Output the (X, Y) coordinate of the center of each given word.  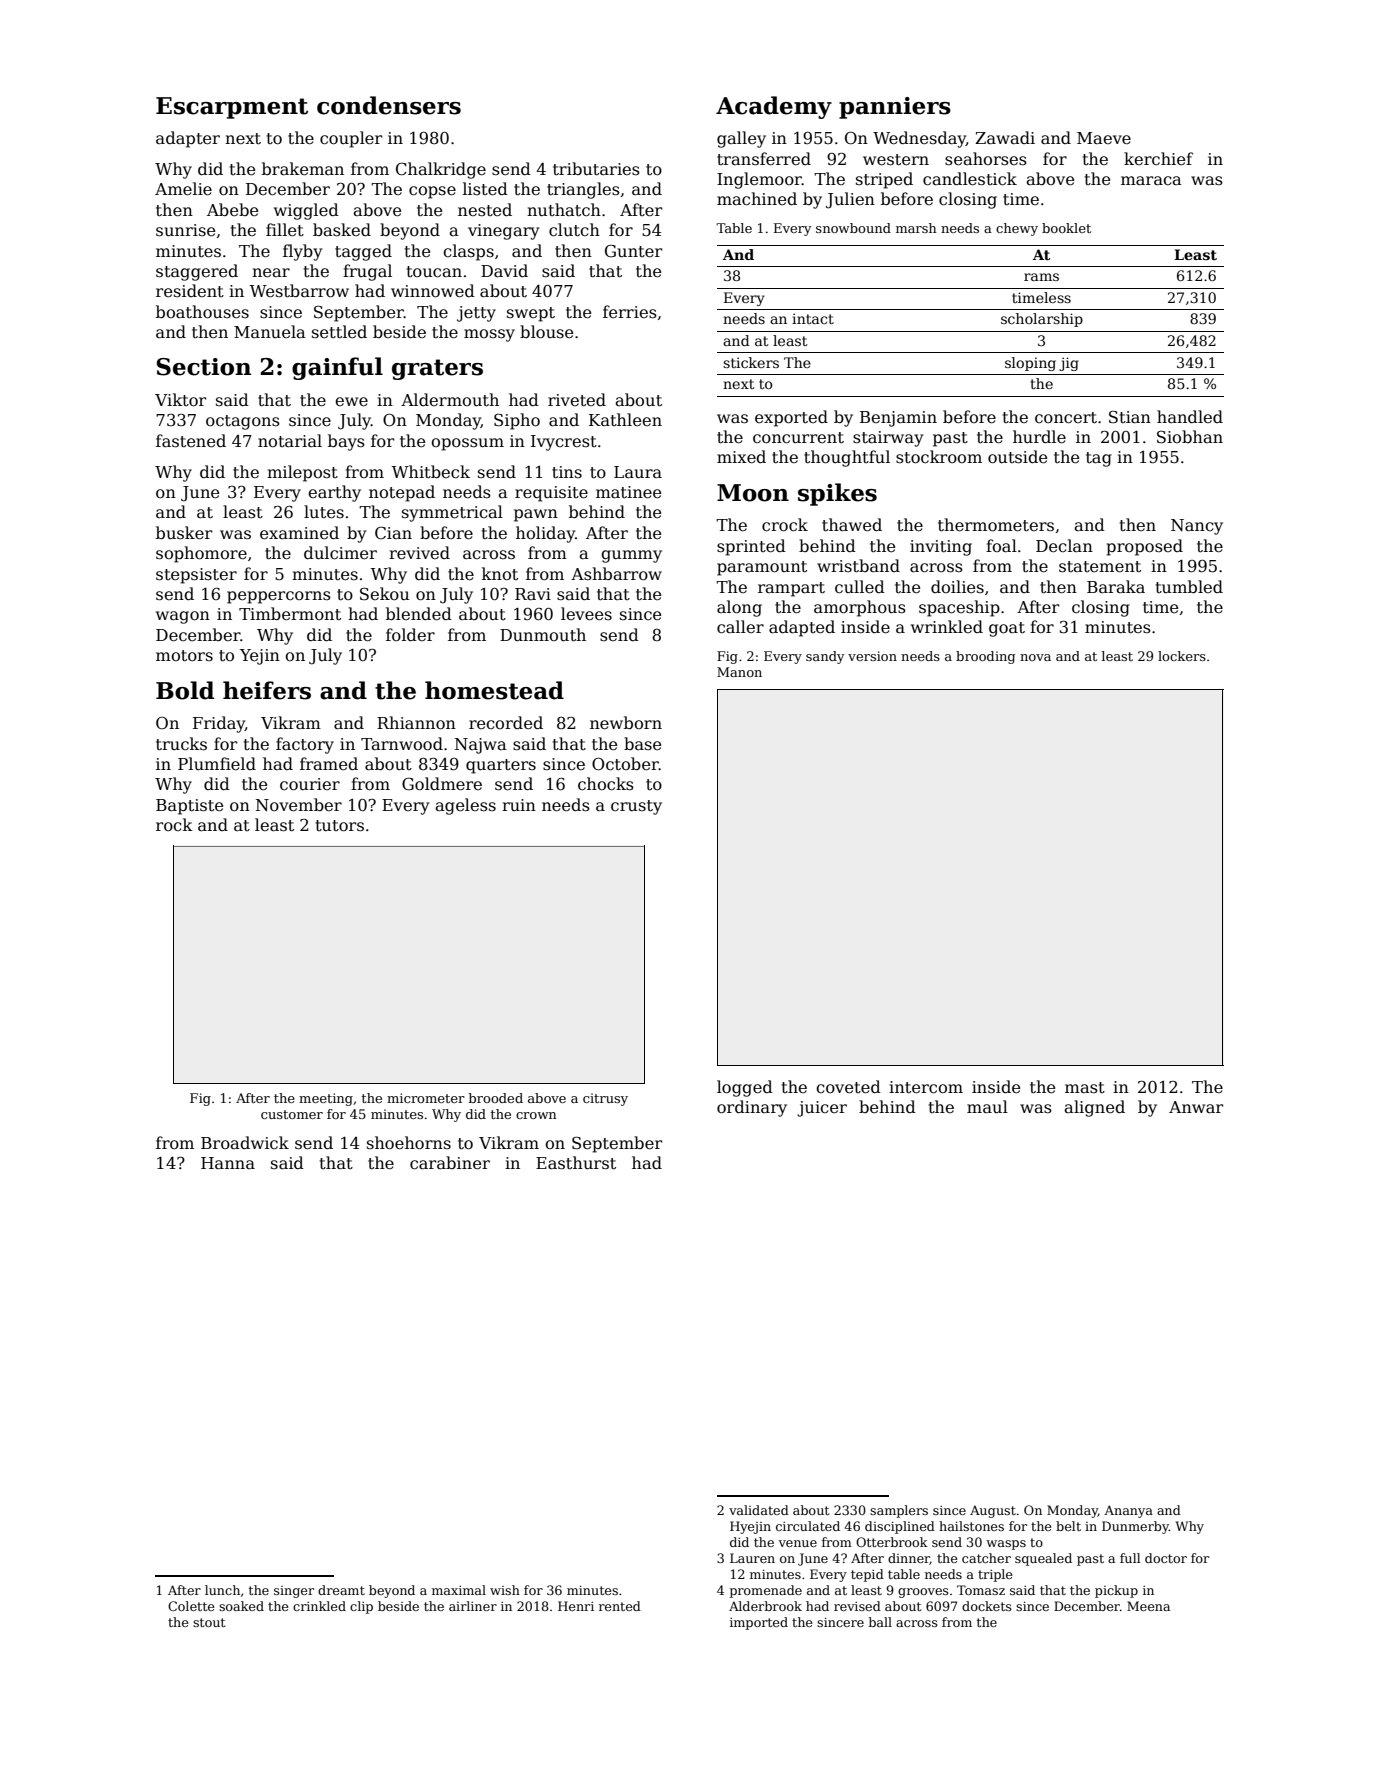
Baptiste (189, 807)
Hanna (228, 1163)
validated (759, 1510)
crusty (636, 807)
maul (987, 1106)
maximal (459, 1590)
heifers (267, 690)
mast (1085, 1087)
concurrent (798, 438)
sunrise (185, 230)
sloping (1030, 364)
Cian (393, 532)
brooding (985, 657)
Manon (739, 672)
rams (1041, 277)
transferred (764, 159)
